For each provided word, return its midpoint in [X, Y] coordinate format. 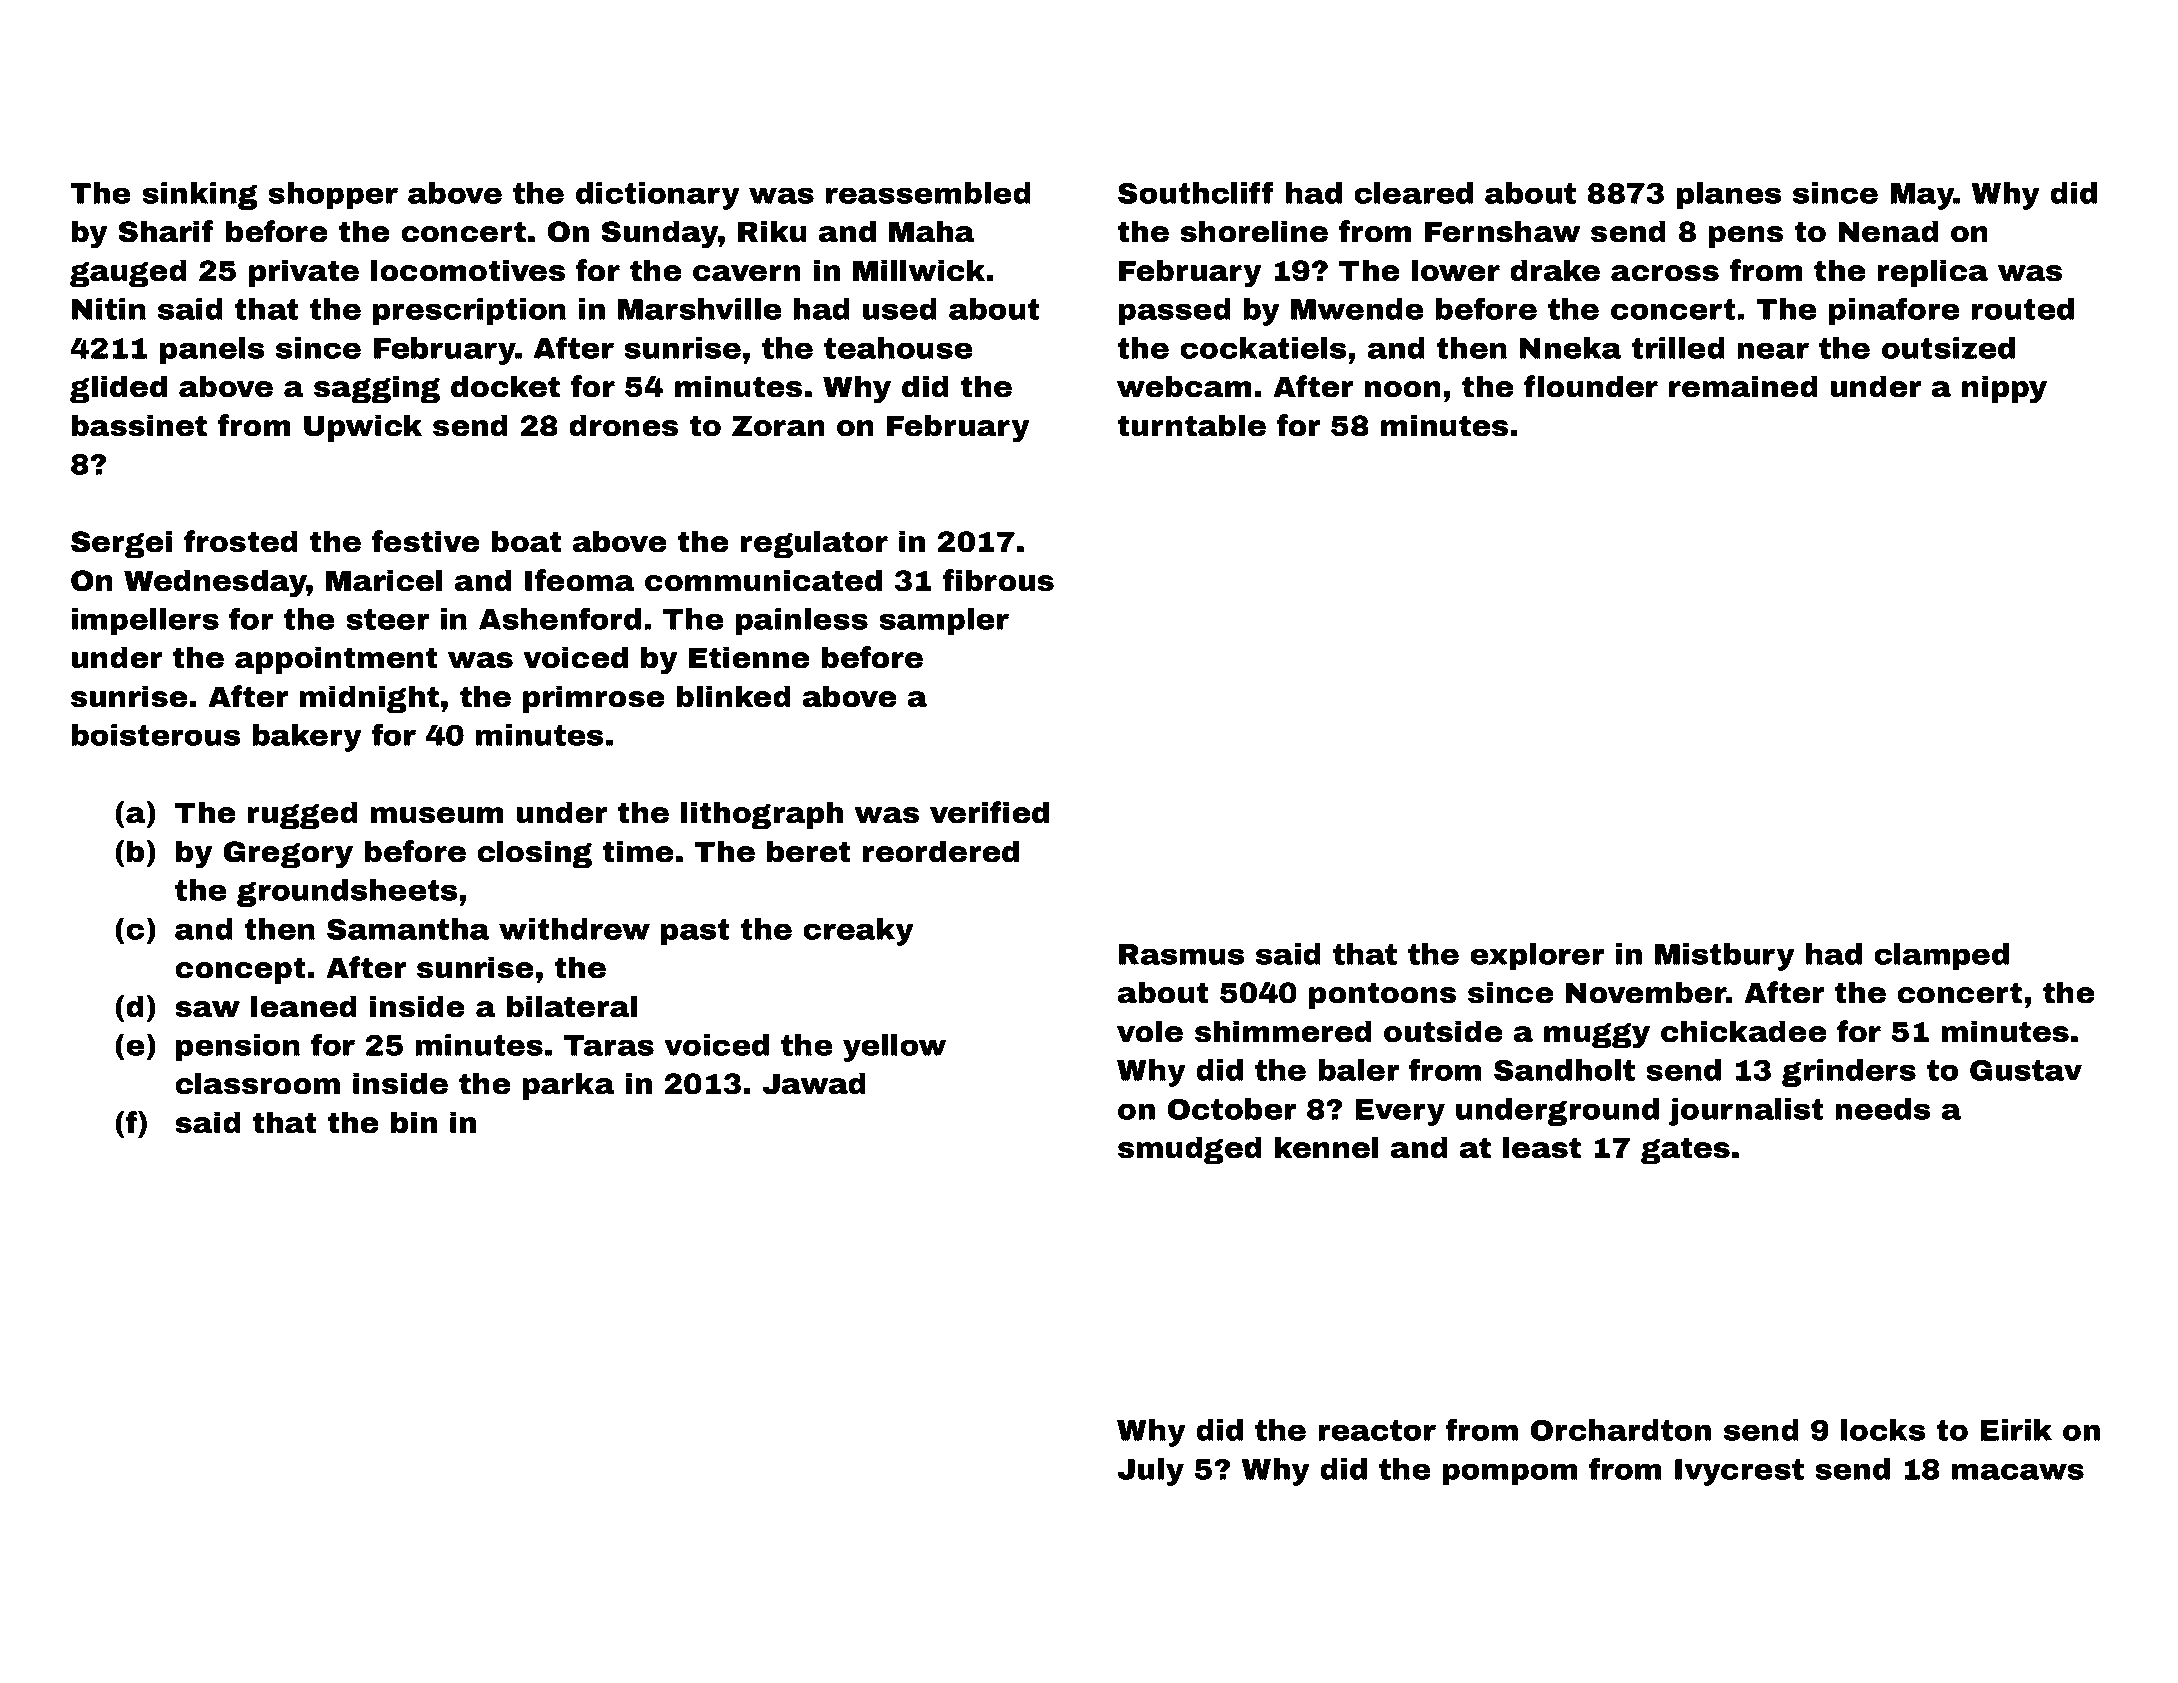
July [1150, 1472]
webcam [1184, 386]
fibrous [998, 580]
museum [437, 815]
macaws [2018, 1471]
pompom [1510, 1474]
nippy [2004, 389]
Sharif [166, 231]
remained [1743, 386]
